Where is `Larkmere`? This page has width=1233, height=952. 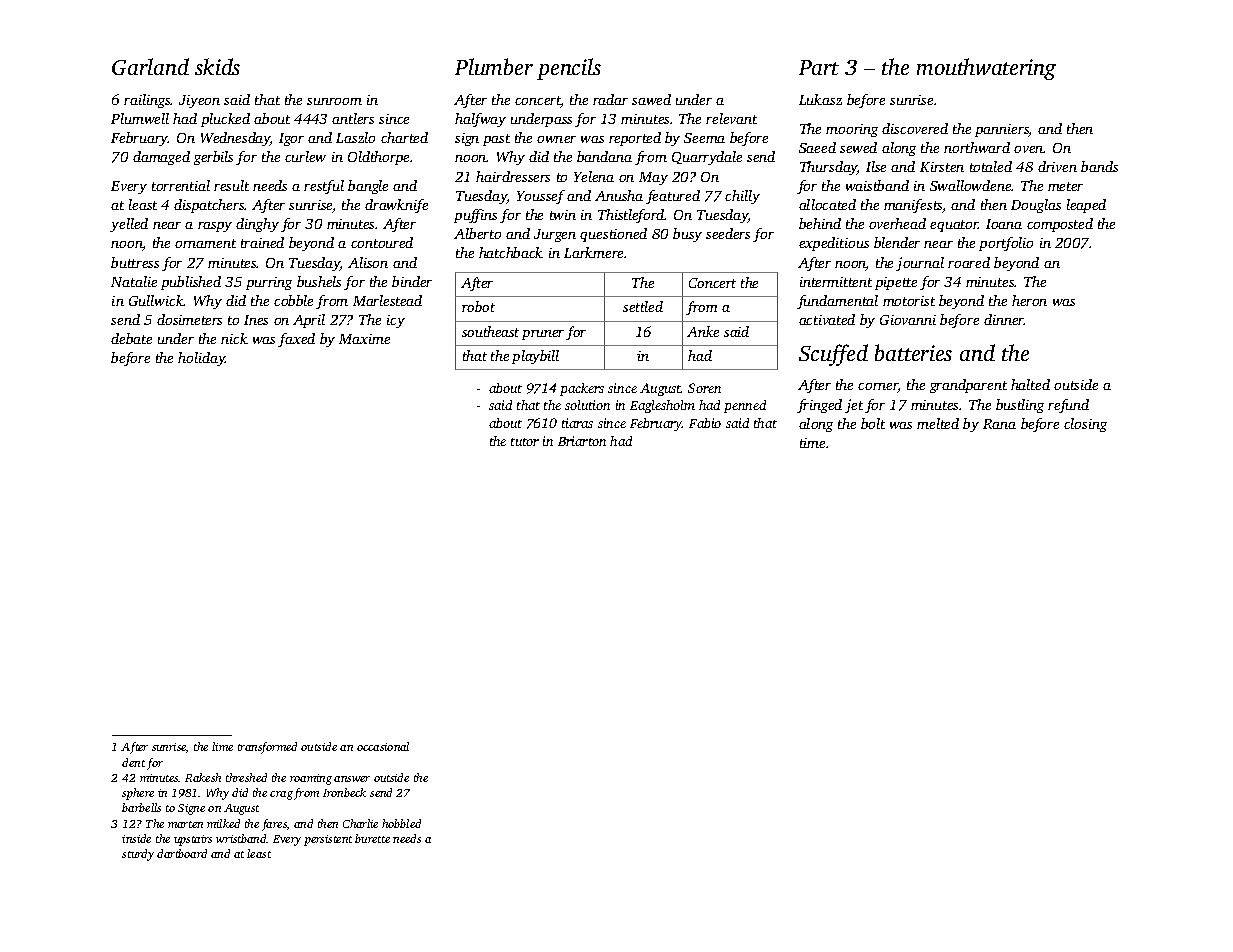
Larkmere is located at coordinates (593, 252).
